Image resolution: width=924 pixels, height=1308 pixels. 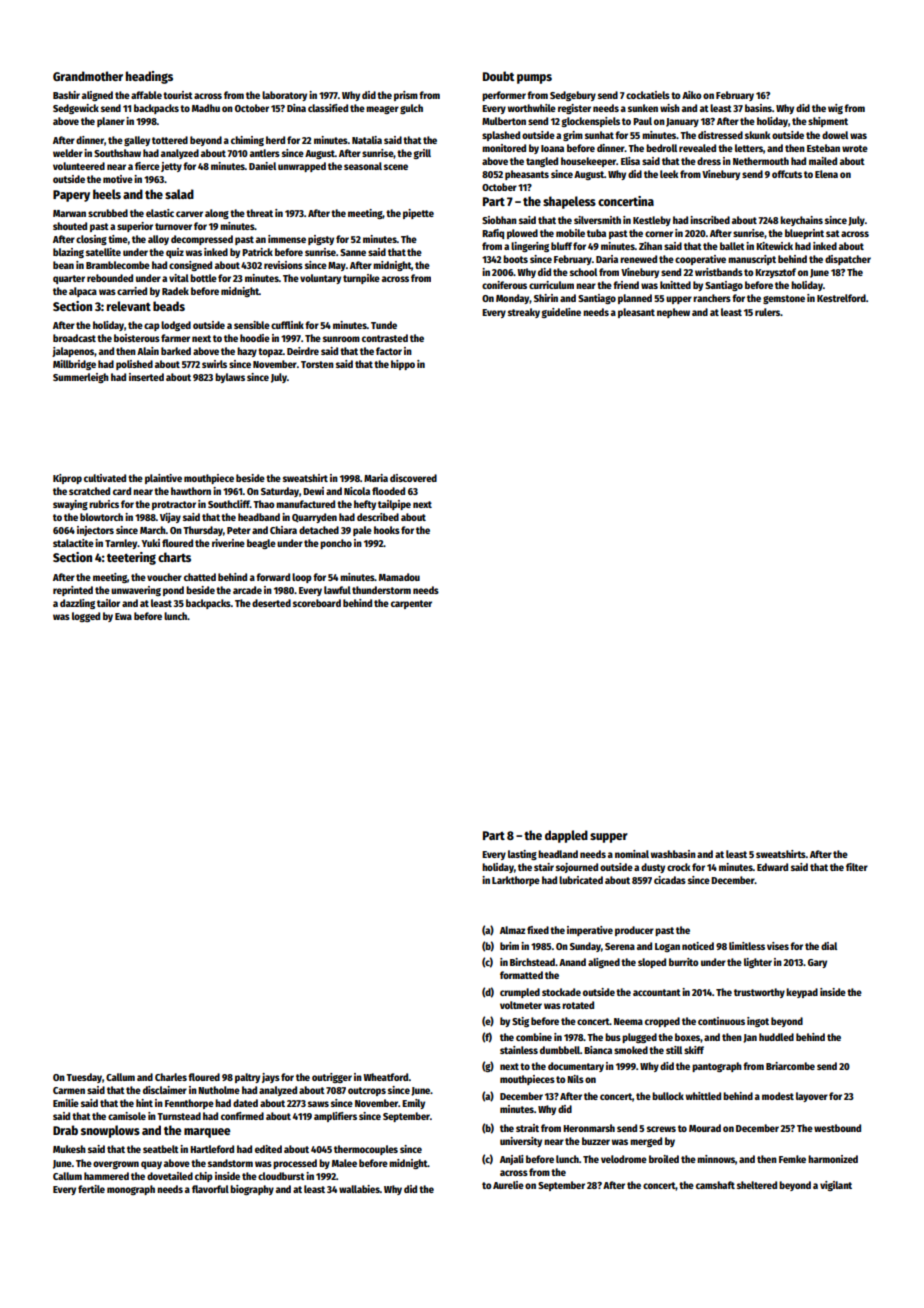 I want to click on flavorful, so click(x=210, y=1189).
